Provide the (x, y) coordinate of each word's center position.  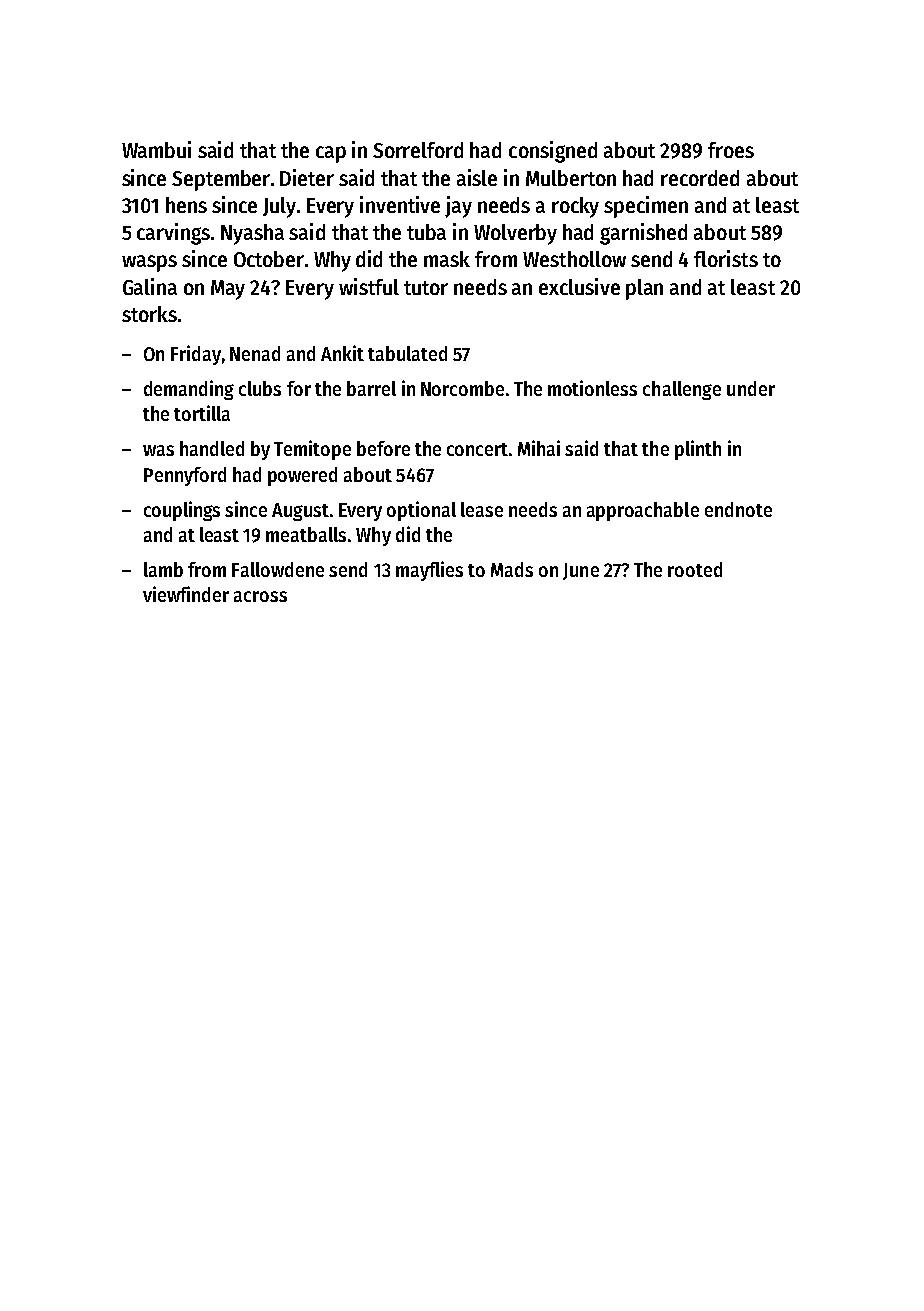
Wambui (156, 149)
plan (644, 289)
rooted (695, 569)
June (581, 571)
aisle (477, 177)
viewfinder (186, 594)
